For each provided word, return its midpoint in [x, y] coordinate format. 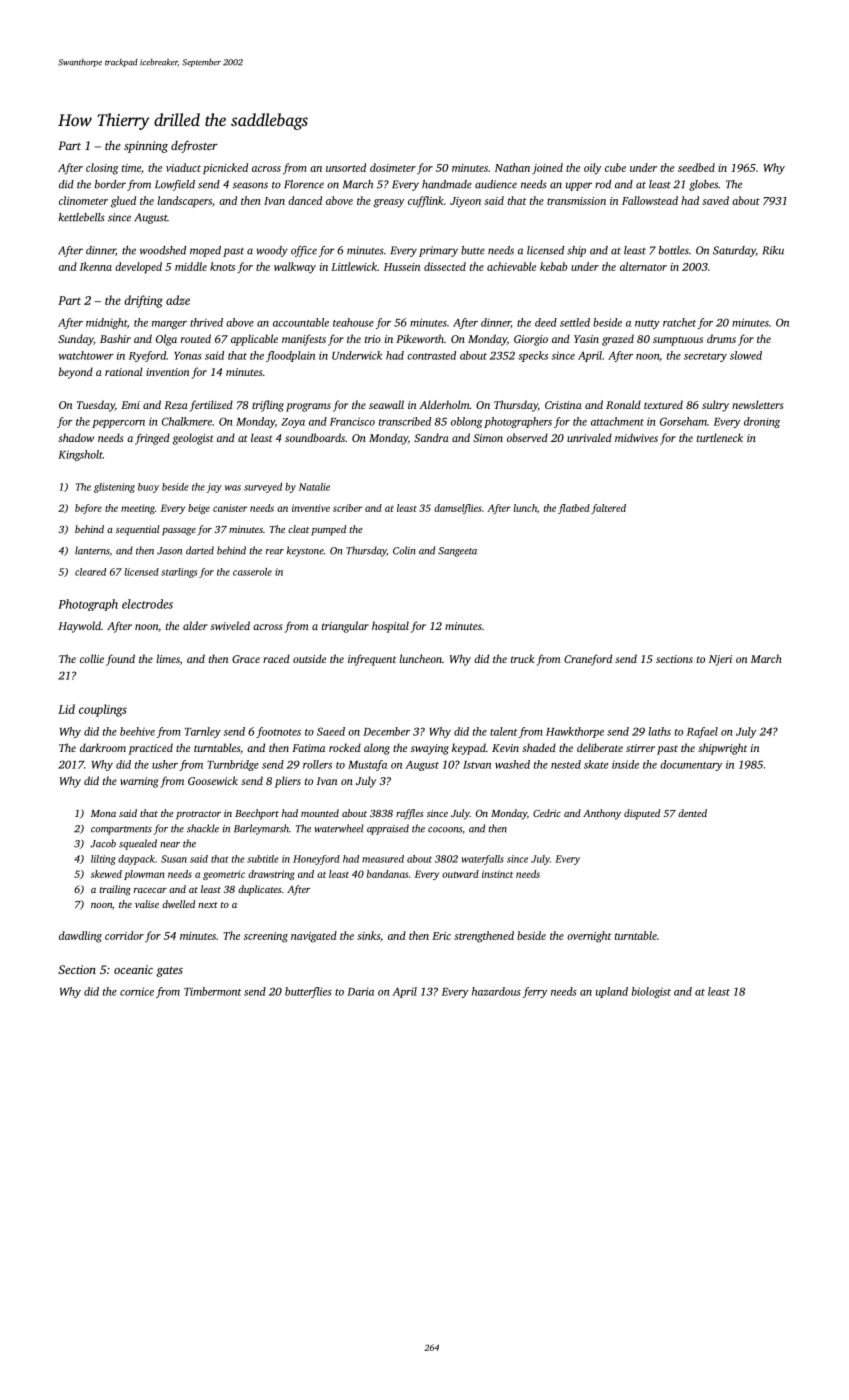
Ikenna [96, 266]
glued [123, 202]
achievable [511, 266]
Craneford [588, 660]
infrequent [372, 660]
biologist [651, 992]
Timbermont [213, 991]
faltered [608, 509]
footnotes [278, 732]
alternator [643, 266]
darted [200, 550]
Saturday [734, 251]
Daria [360, 991]
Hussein [402, 267]
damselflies [458, 509]
